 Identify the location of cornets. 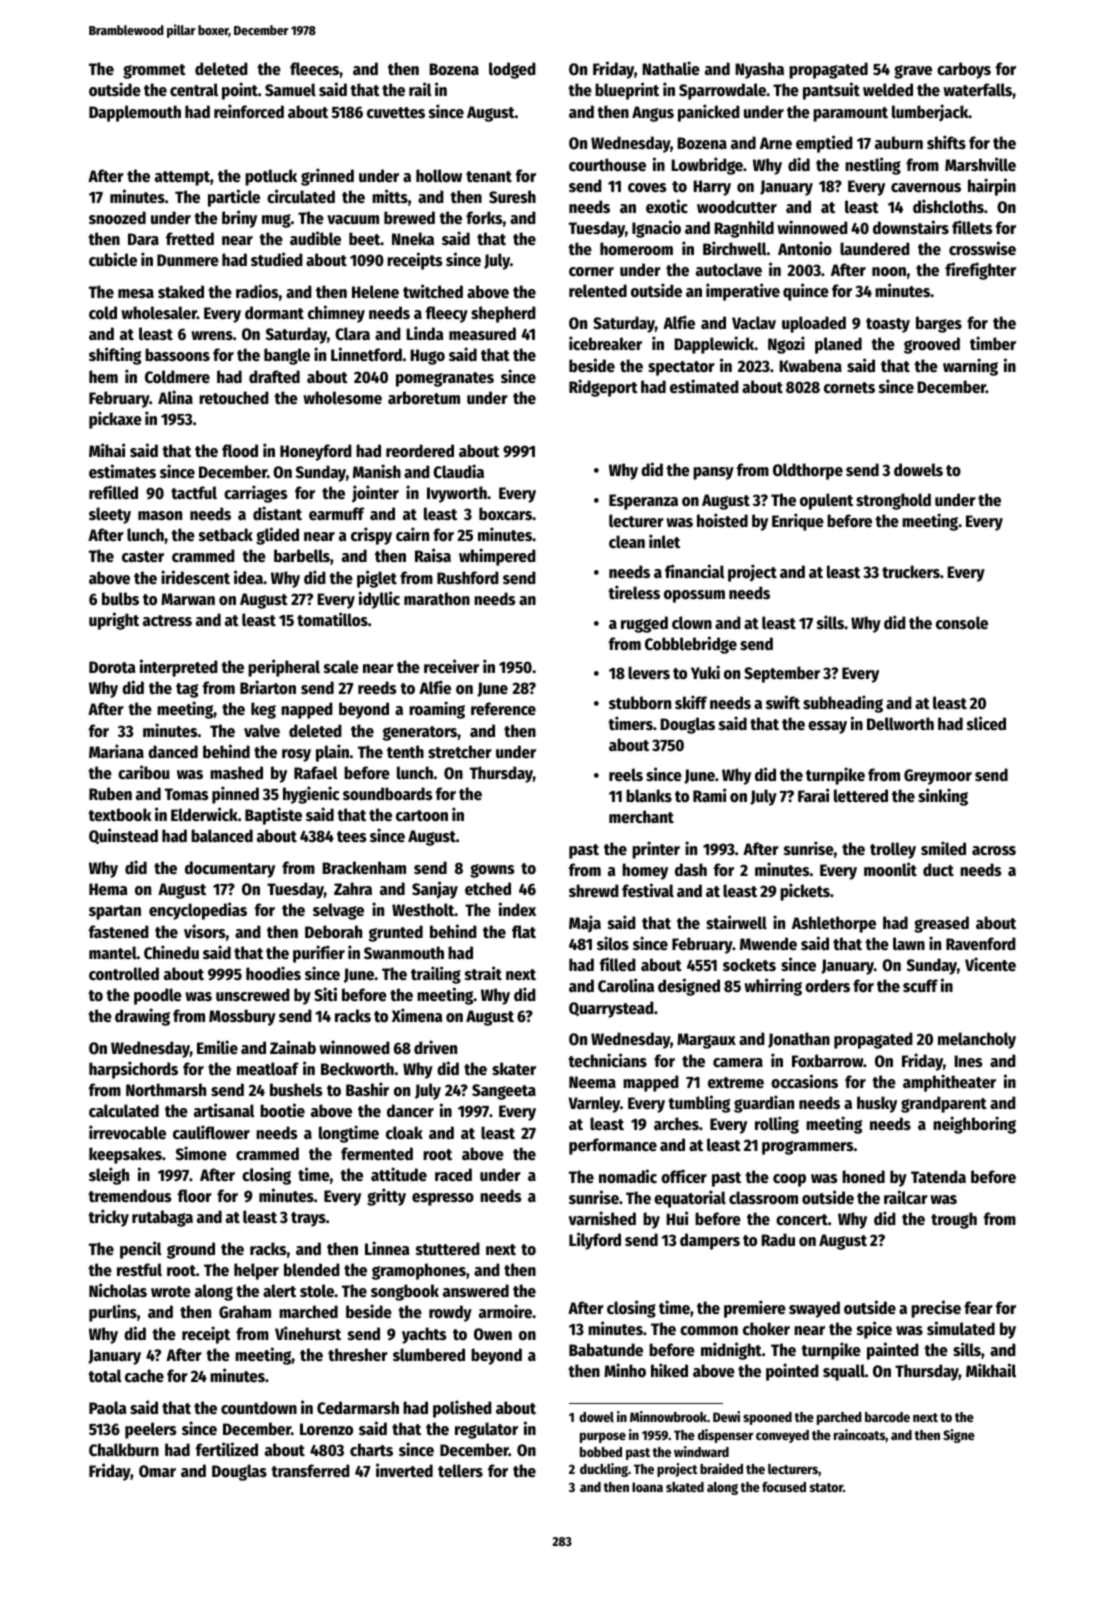
(849, 388).
